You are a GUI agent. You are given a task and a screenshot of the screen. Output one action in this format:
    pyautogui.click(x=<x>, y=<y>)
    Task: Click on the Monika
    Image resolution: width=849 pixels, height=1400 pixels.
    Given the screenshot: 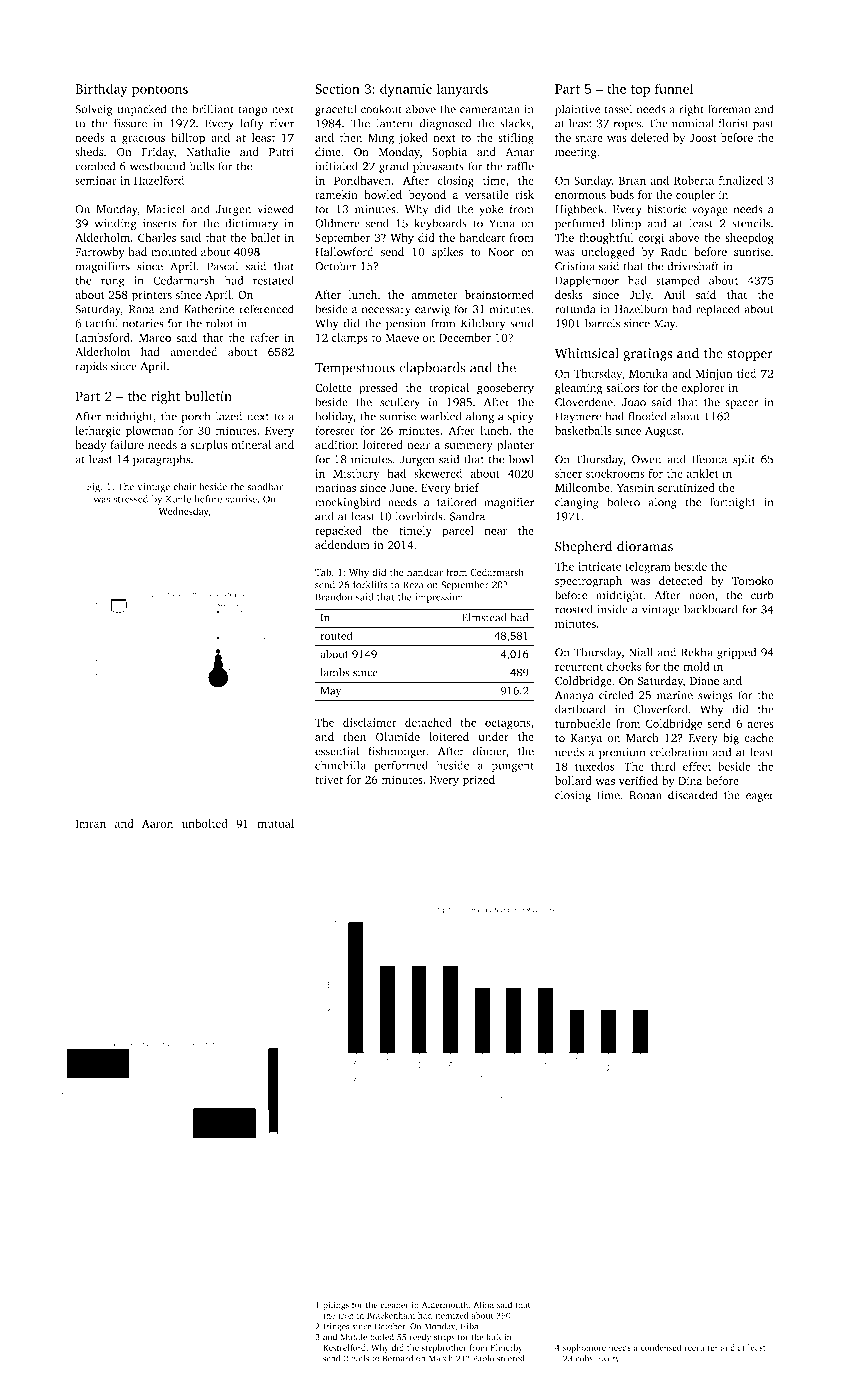 What is the action you would take?
    pyautogui.click(x=648, y=373)
